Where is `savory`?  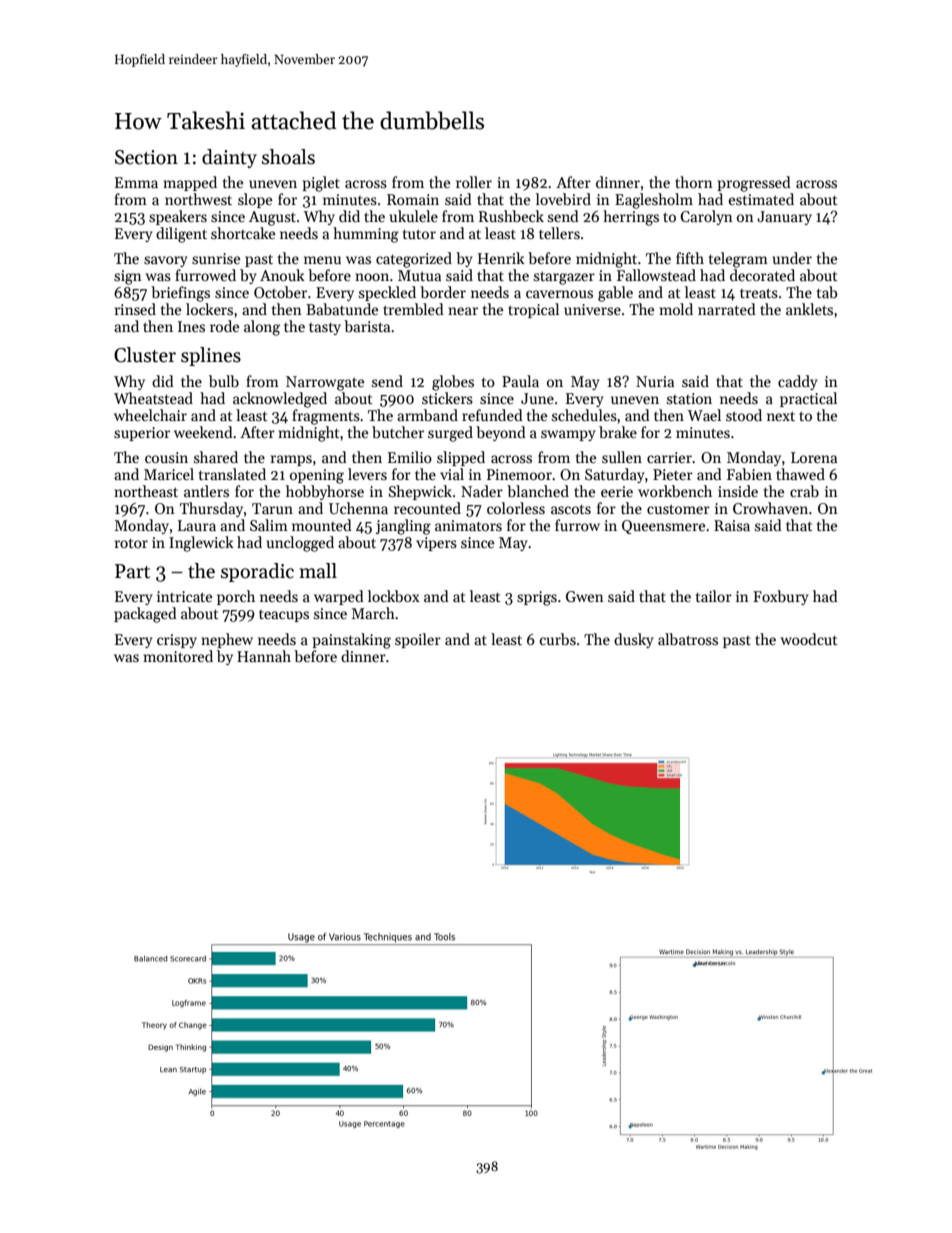
savory is located at coordinates (166, 261).
